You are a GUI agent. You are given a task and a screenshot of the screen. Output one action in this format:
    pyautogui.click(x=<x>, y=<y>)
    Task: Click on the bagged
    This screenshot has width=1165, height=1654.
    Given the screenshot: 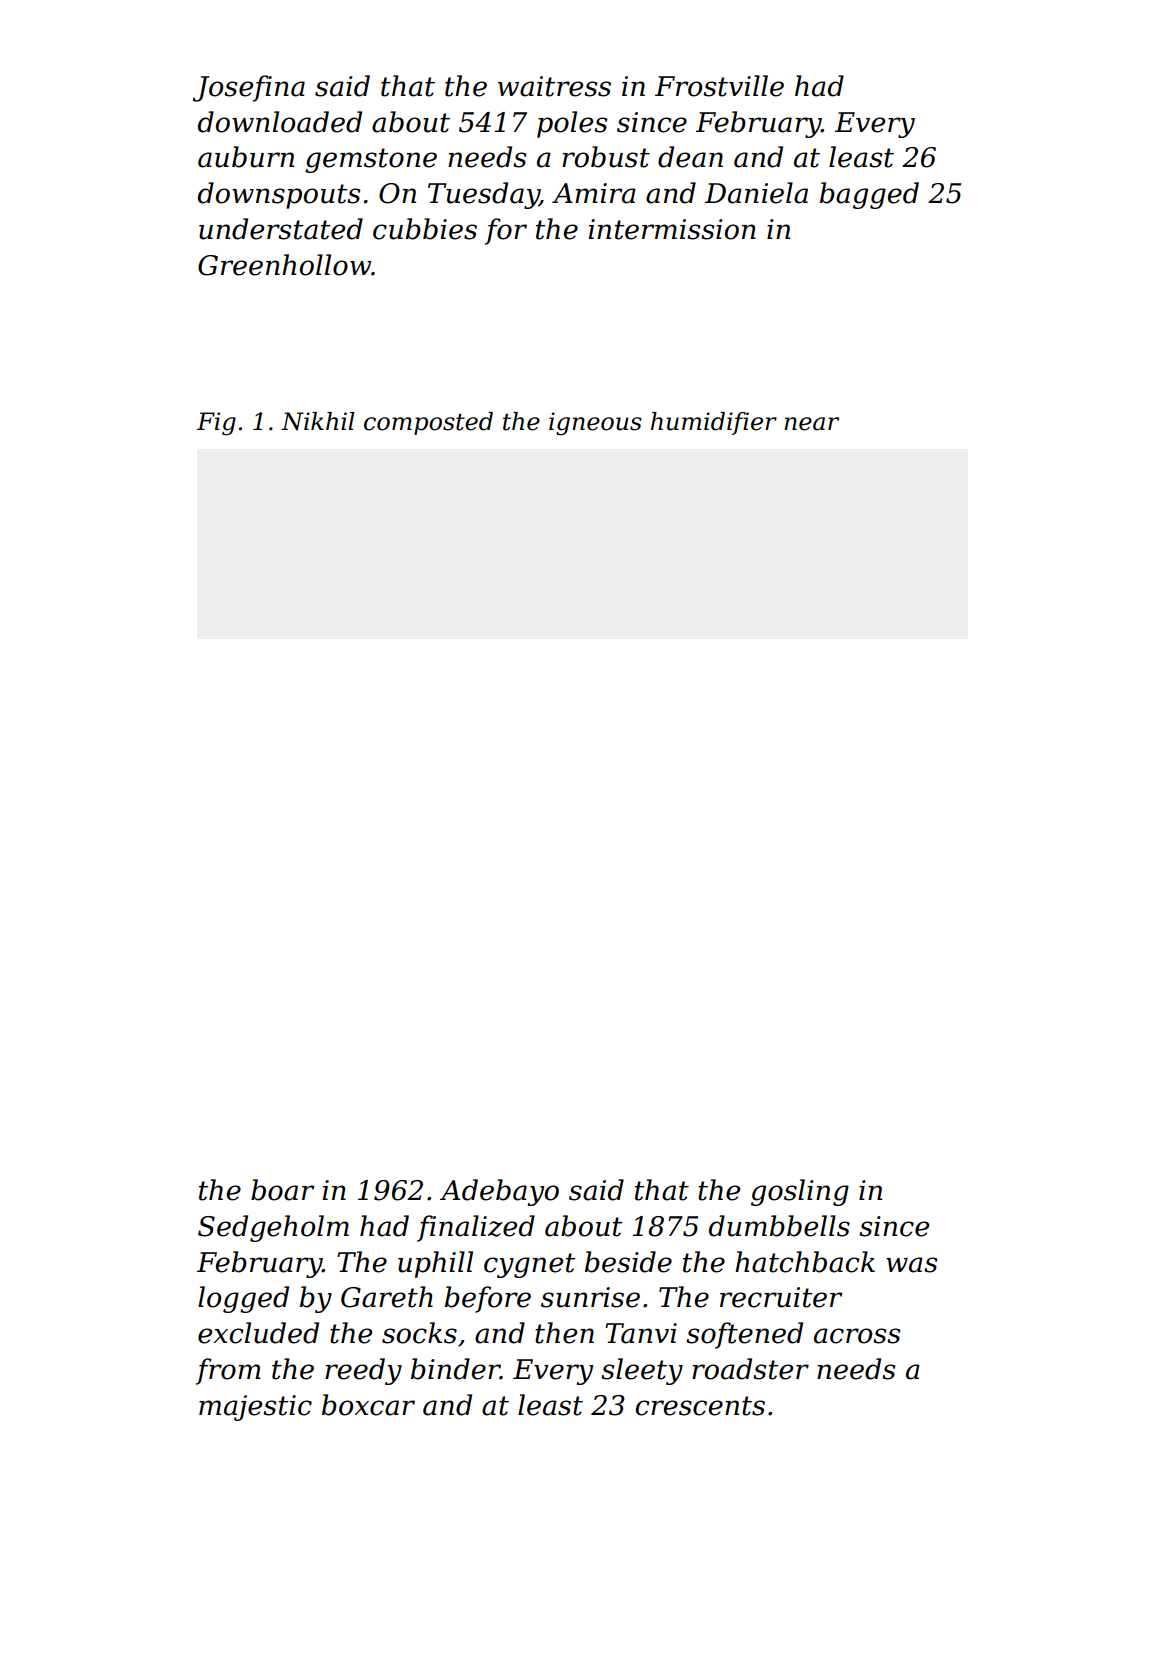 What is the action you would take?
    pyautogui.click(x=869, y=195)
